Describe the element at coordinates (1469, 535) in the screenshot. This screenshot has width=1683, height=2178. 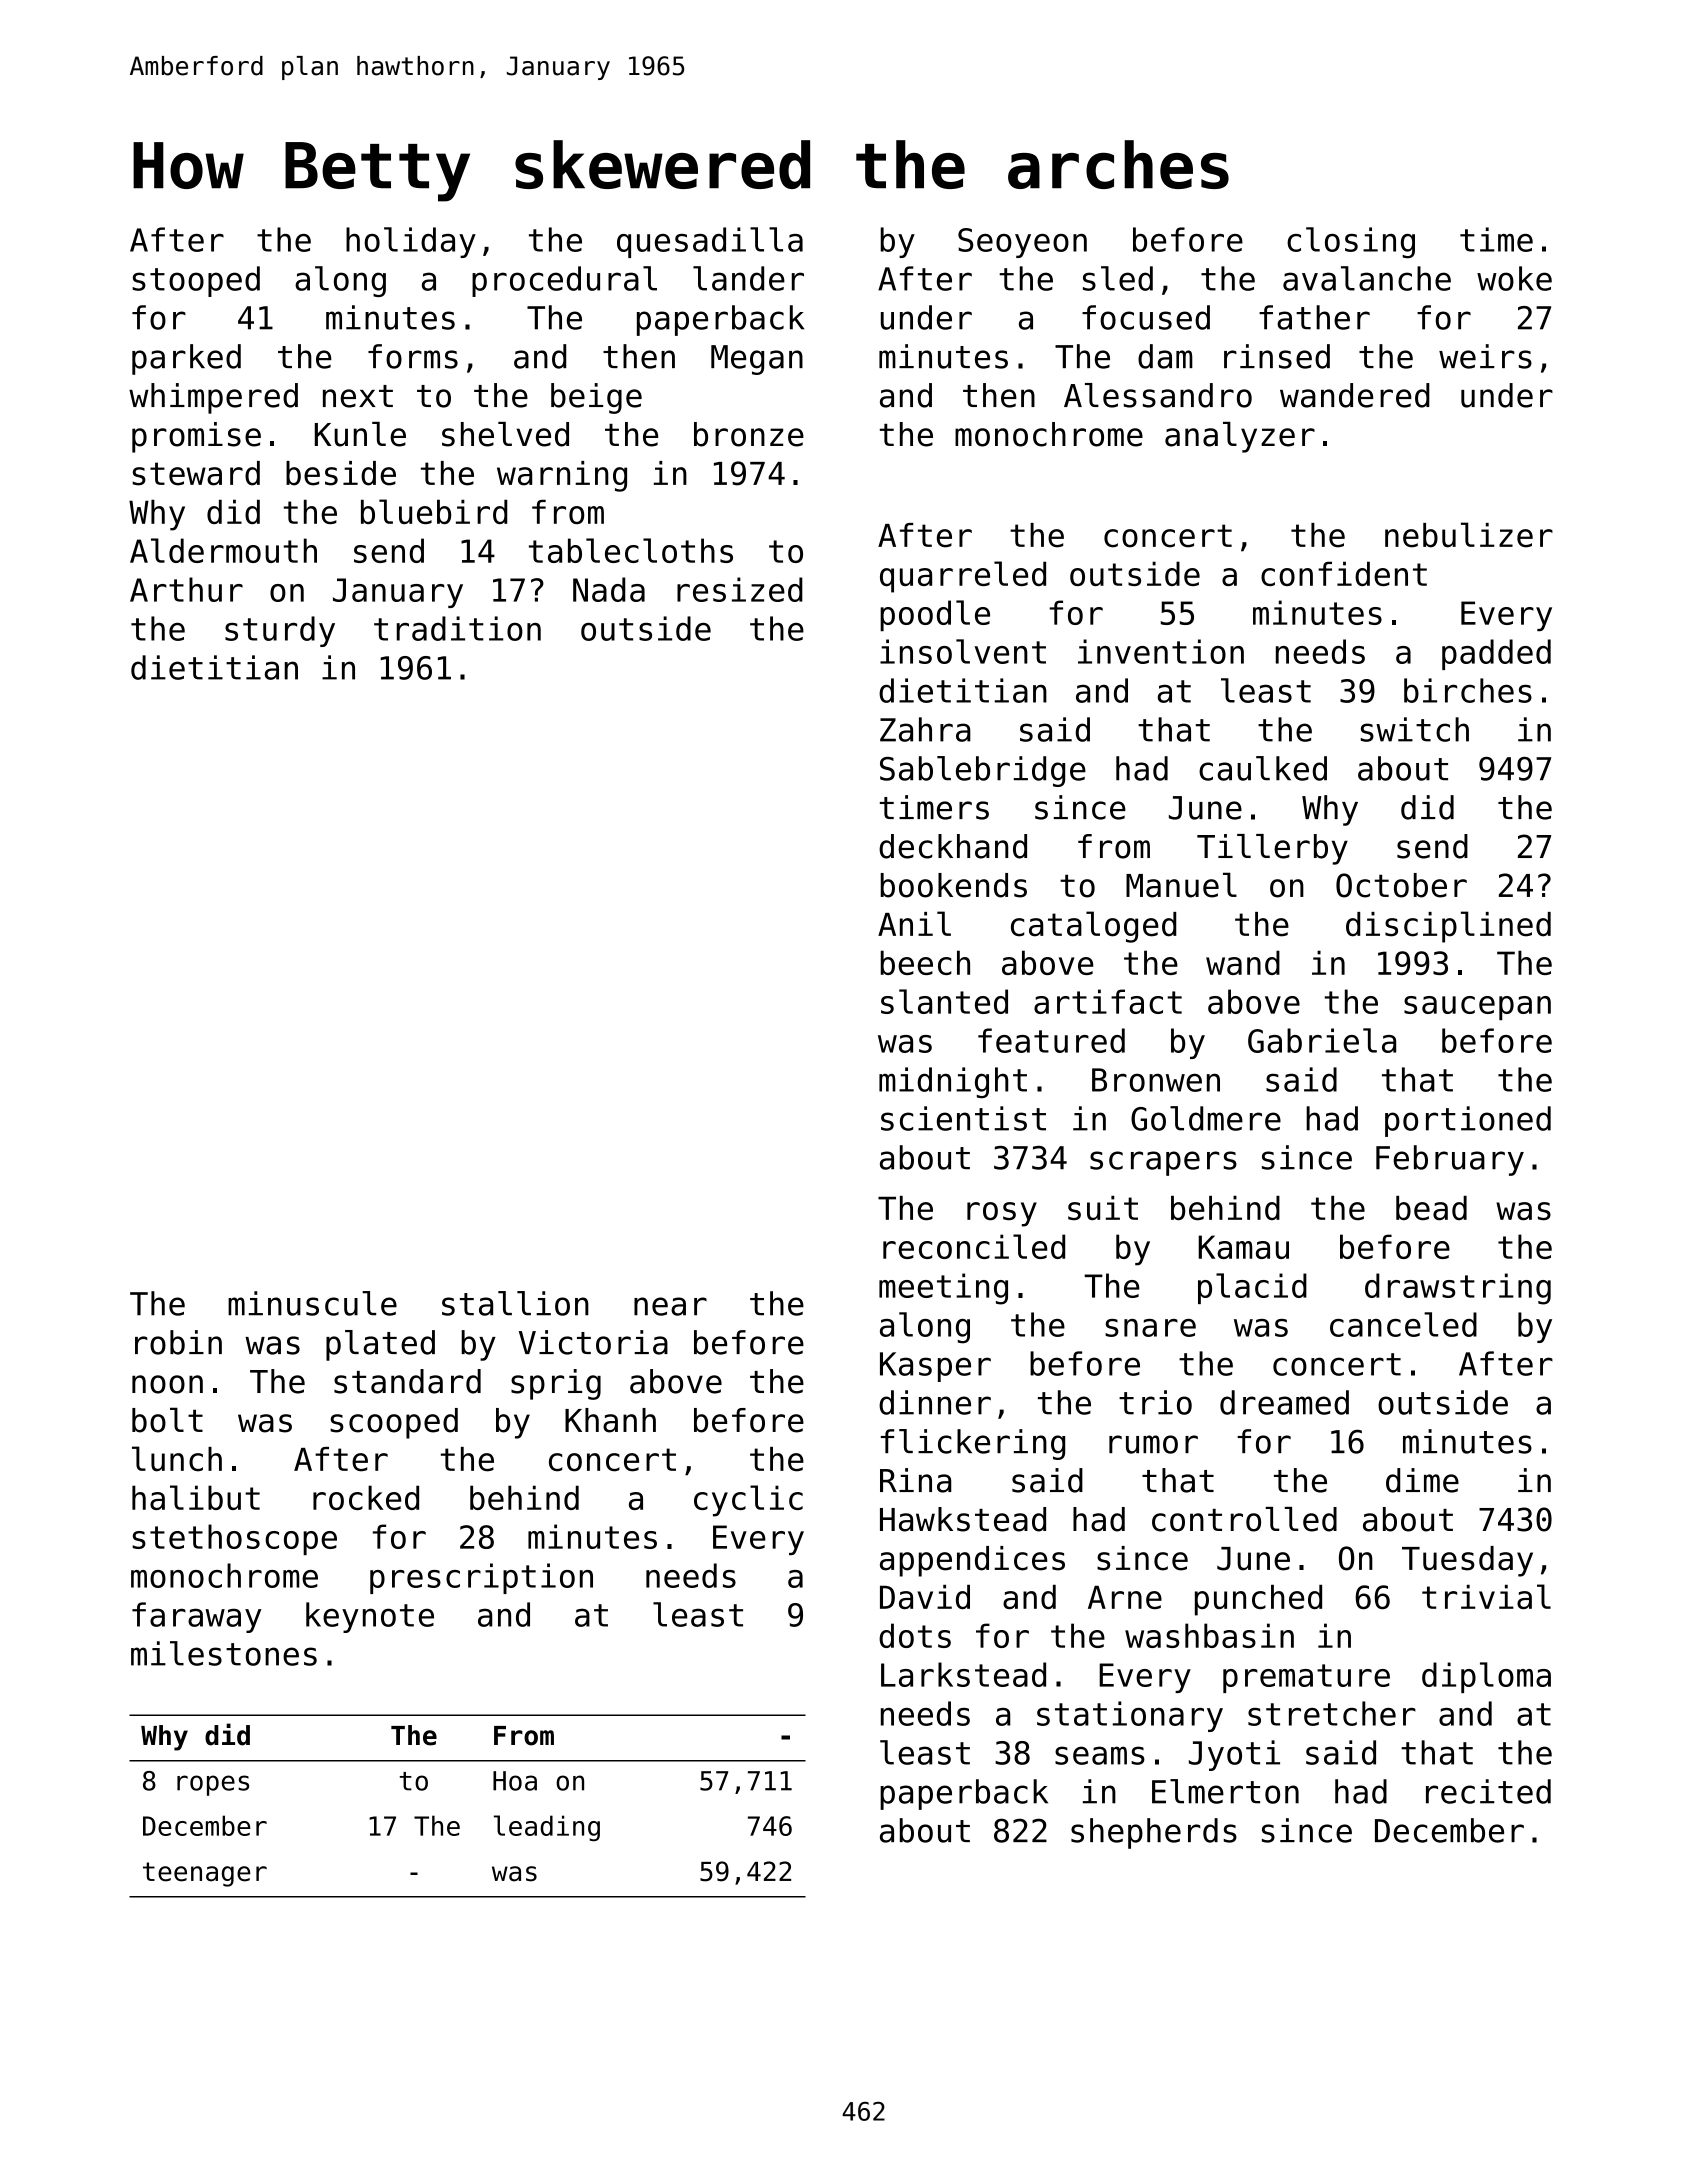
I see `nebulizer` at that location.
